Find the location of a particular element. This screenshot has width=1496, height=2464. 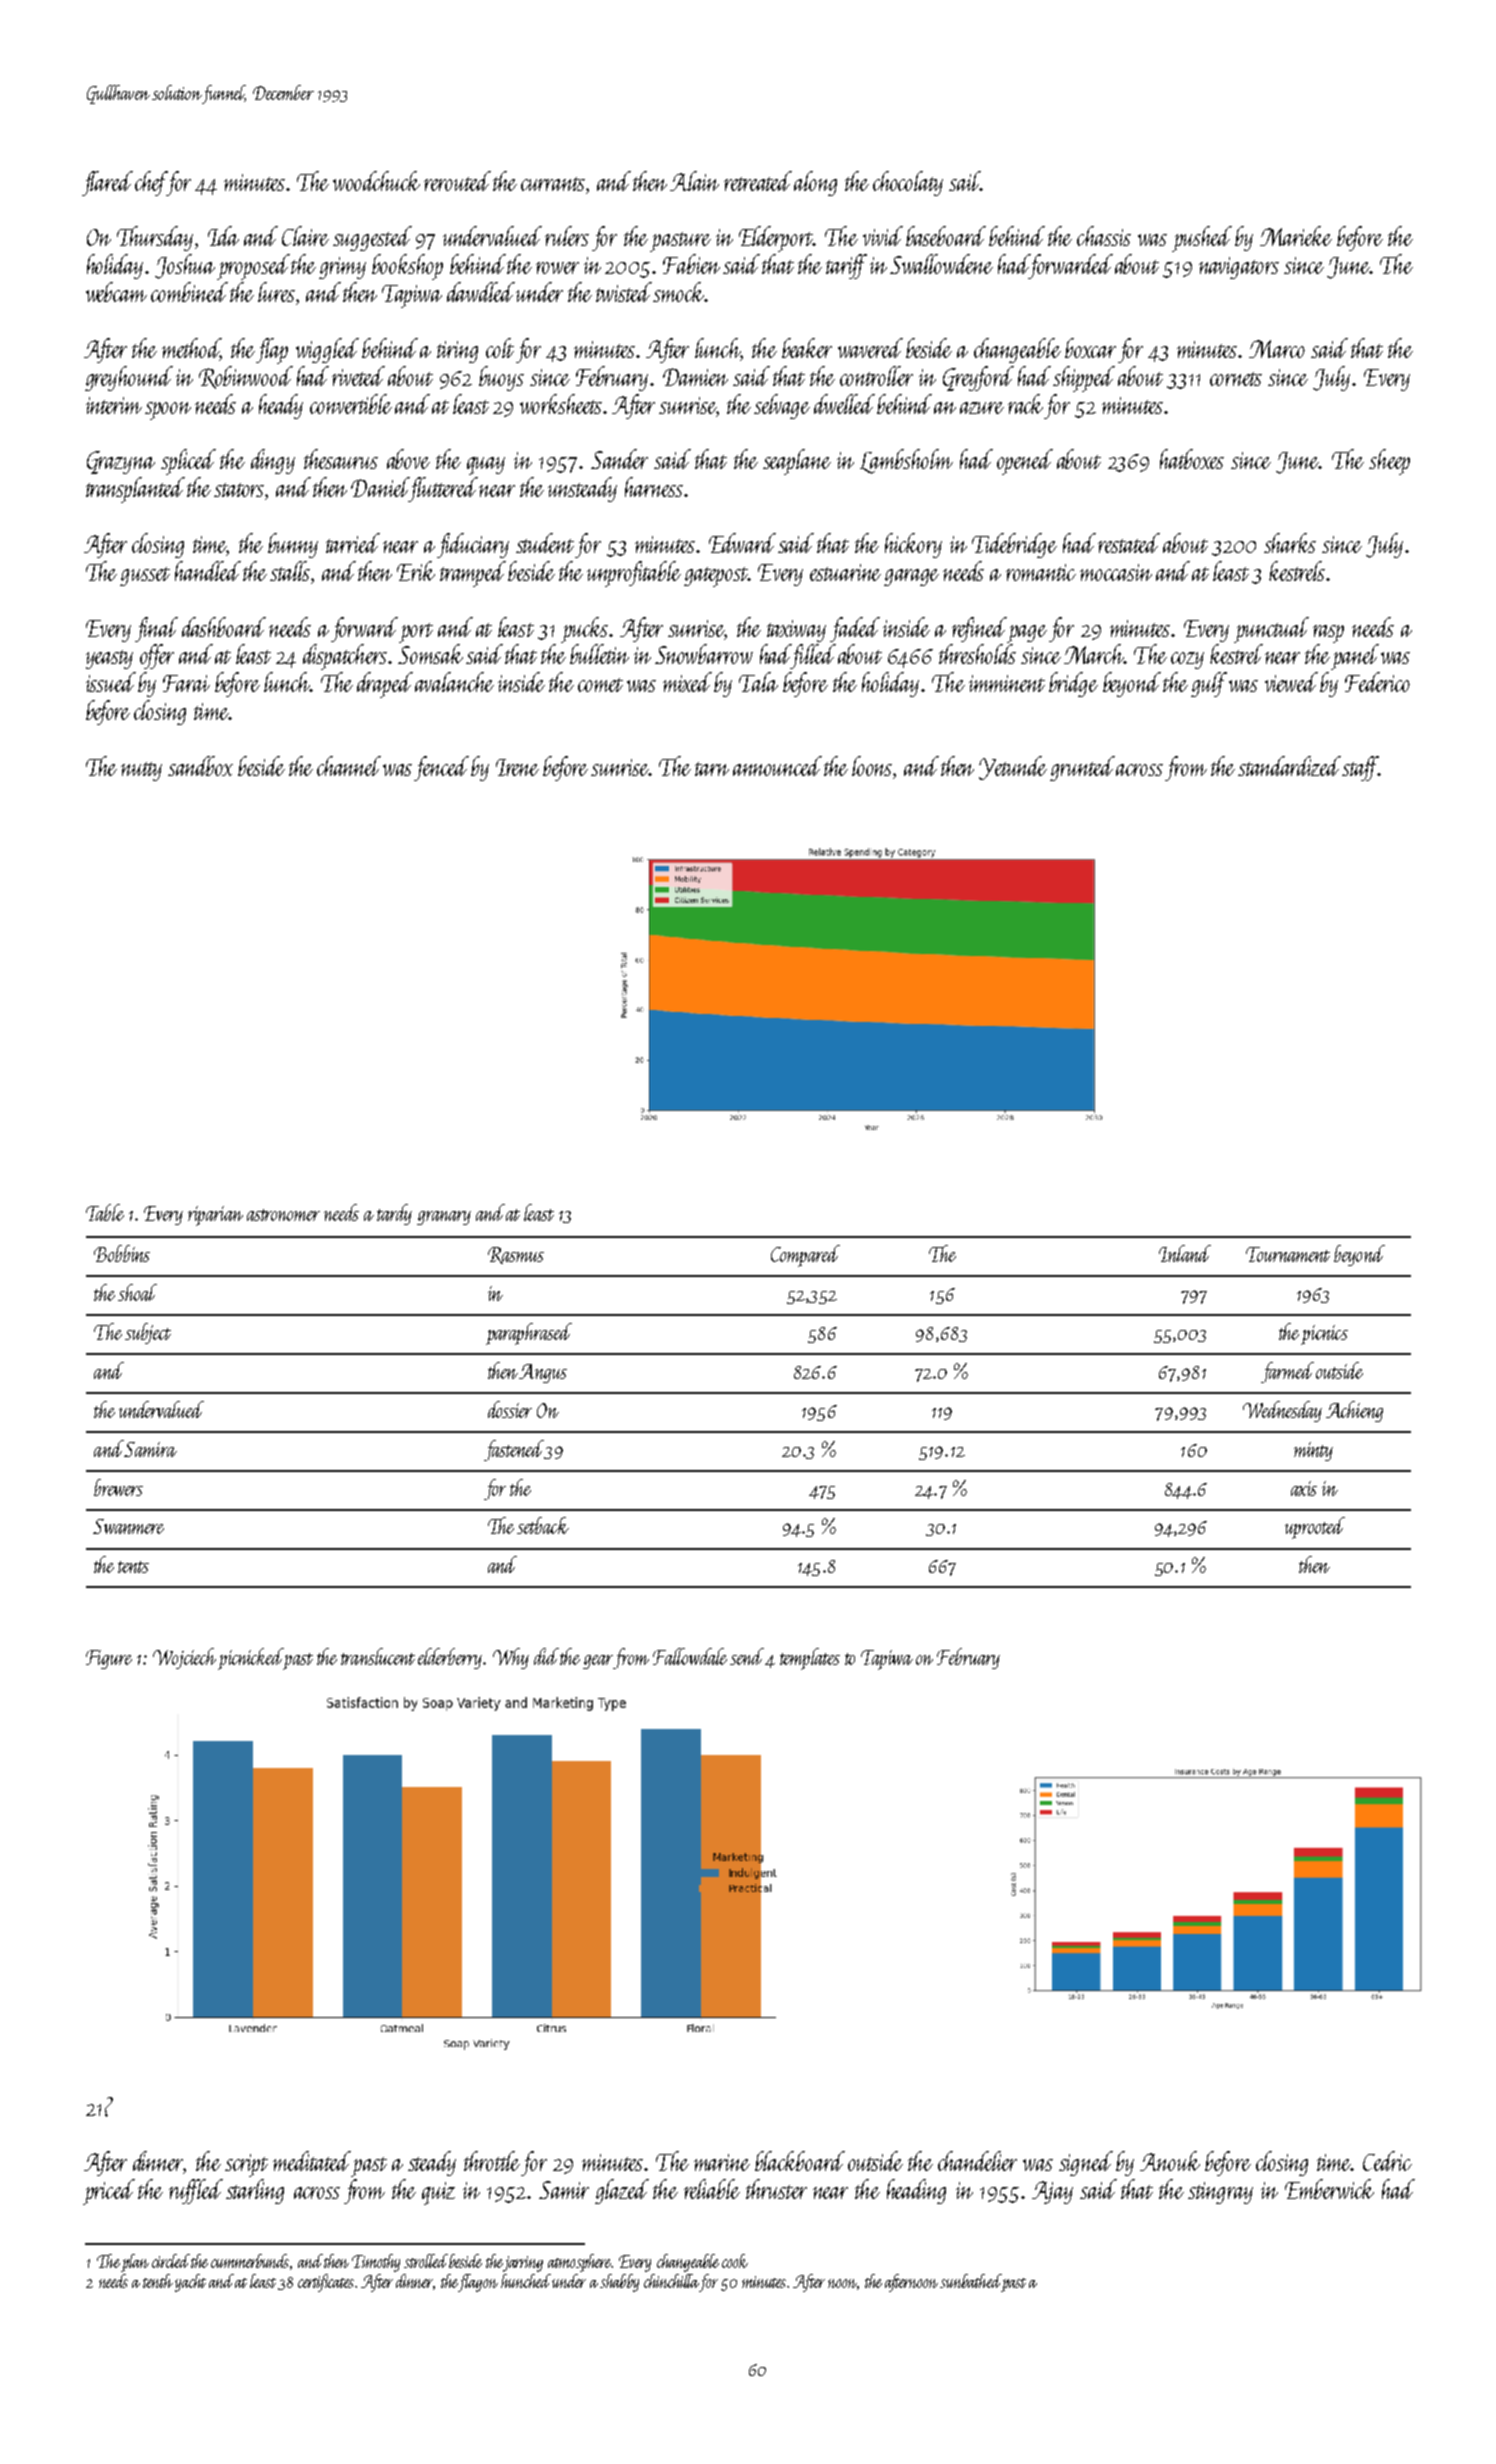

vivid is located at coordinates (883, 236).
